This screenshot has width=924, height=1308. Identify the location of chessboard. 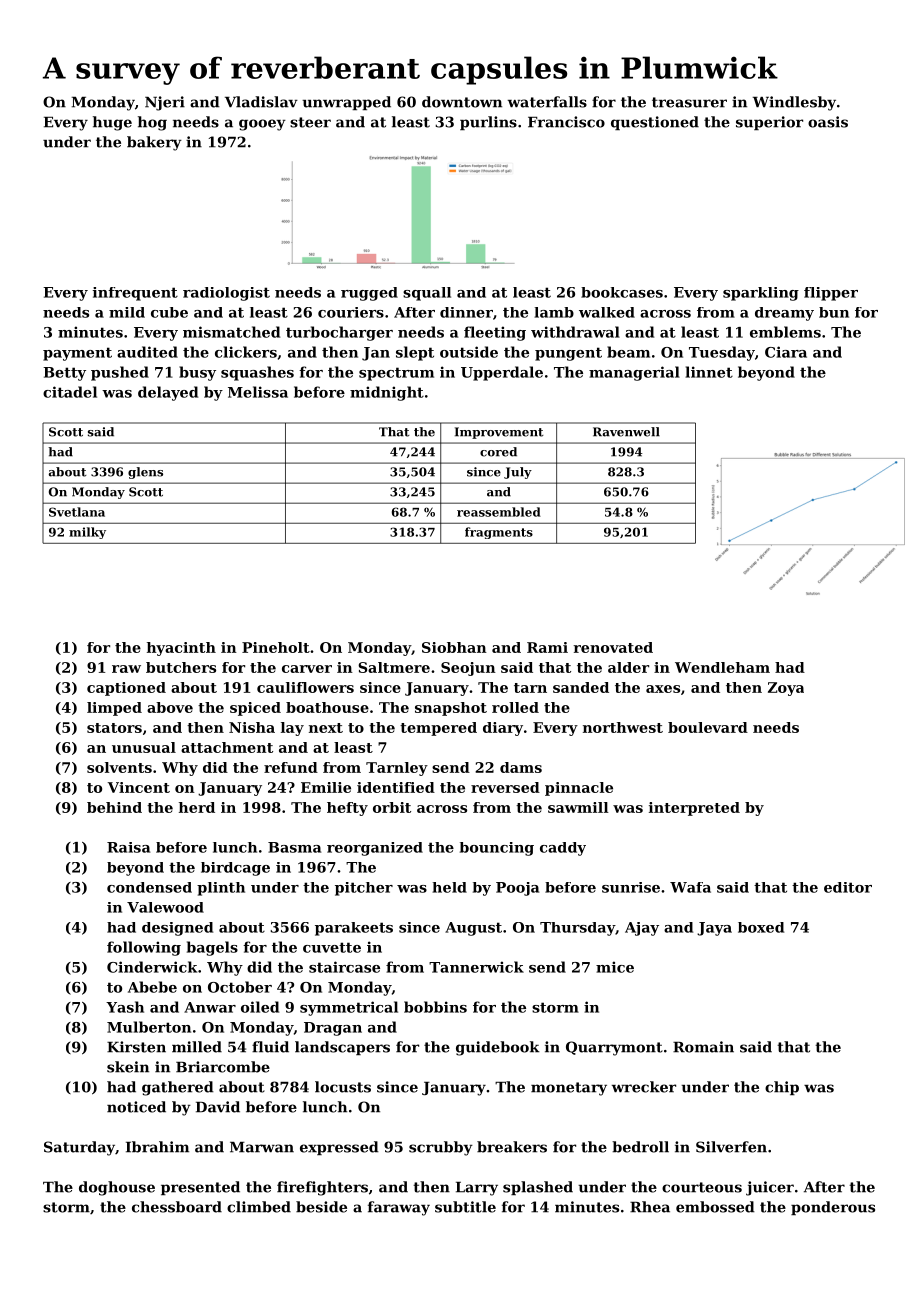
(177, 1207).
